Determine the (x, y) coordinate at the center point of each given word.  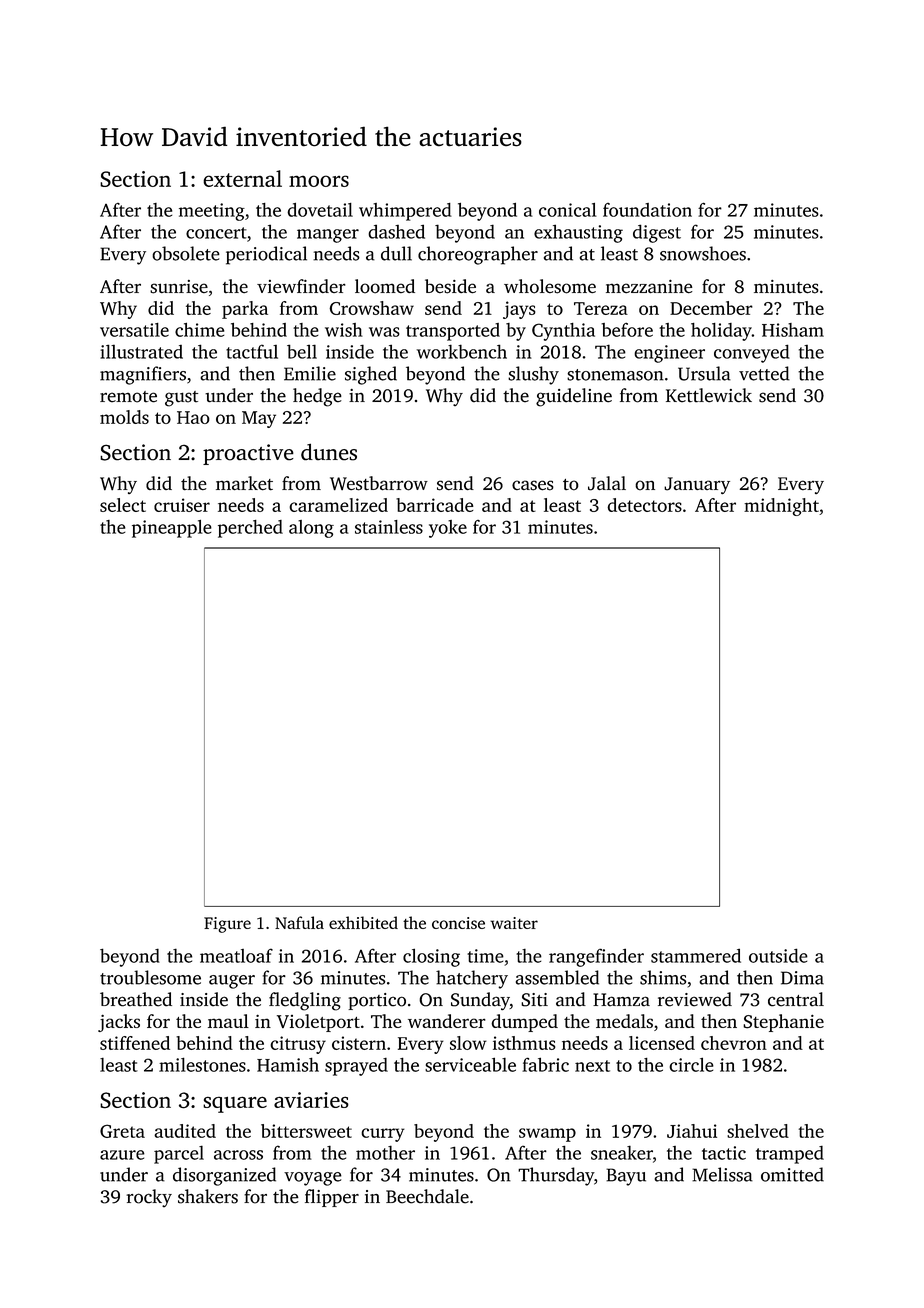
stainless (389, 527)
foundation (647, 210)
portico (377, 1001)
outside (778, 955)
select (123, 505)
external (242, 178)
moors (319, 181)
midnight (781, 507)
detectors (644, 505)
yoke (448, 529)
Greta (122, 1131)
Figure (227, 925)
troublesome (150, 977)
